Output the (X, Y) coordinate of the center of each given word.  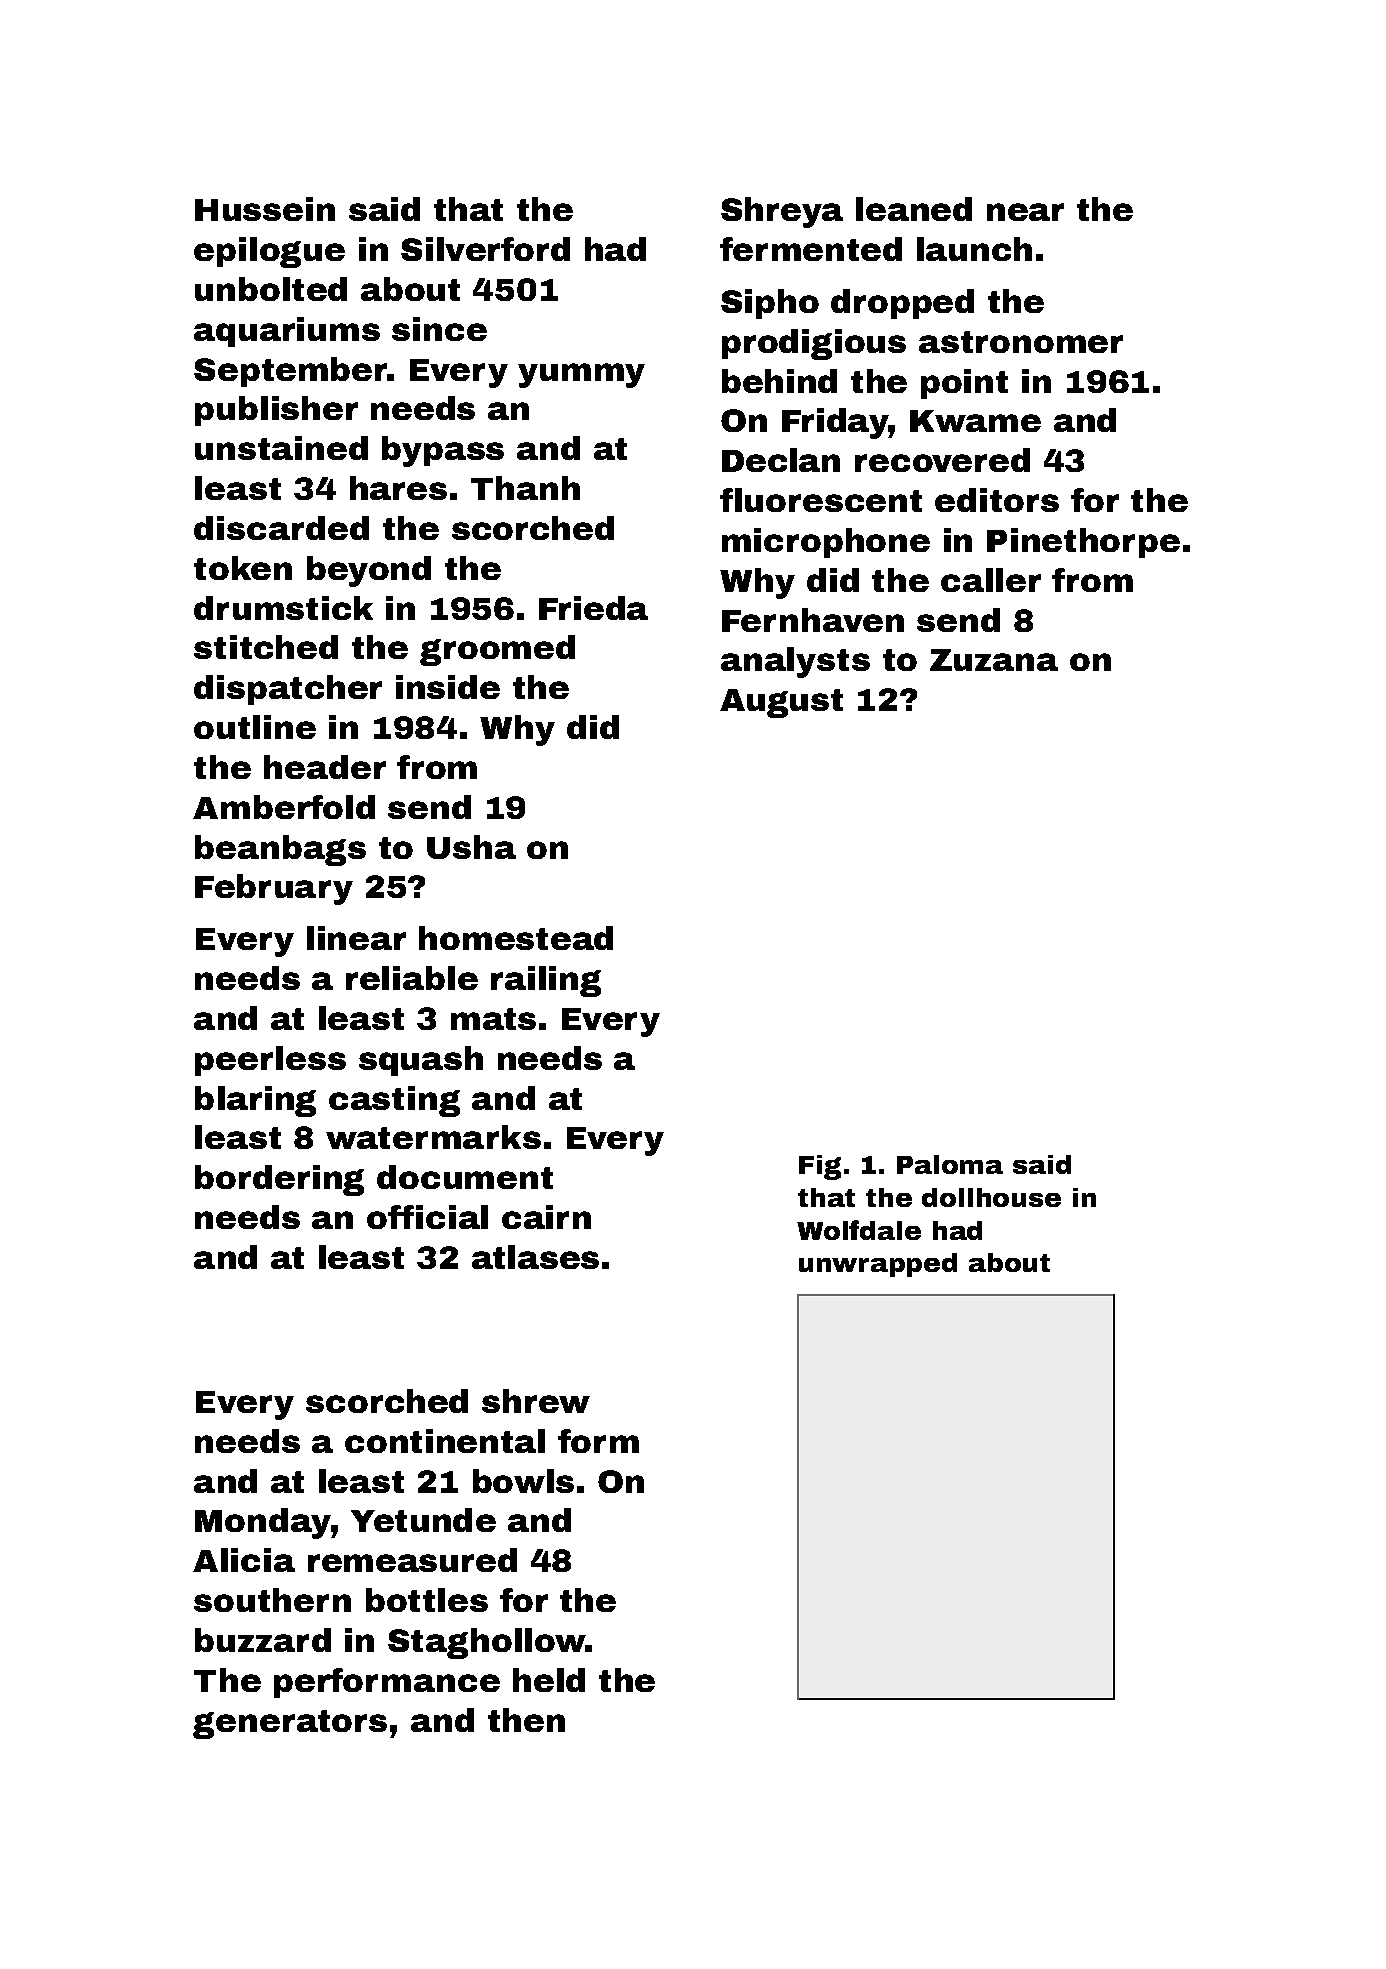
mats (493, 1019)
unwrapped (878, 1265)
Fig (820, 1167)
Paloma (950, 1164)
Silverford (485, 249)
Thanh (525, 488)
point (964, 384)
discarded (281, 528)
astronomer (1021, 342)
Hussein (265, 209)
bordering (279, 1180)
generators (290, 1724)
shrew (536, 1401)
